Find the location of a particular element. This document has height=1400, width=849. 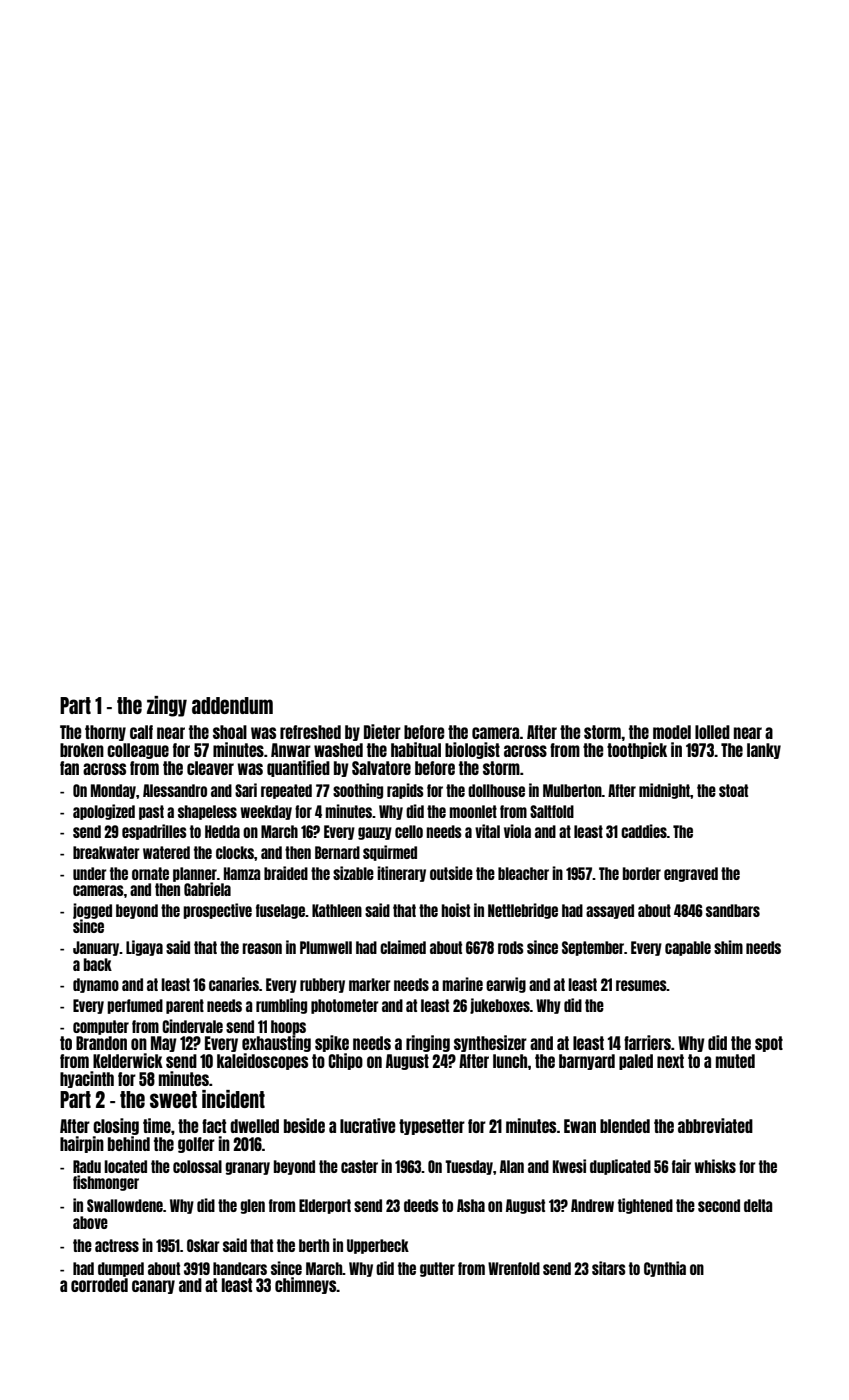

deeds is located at coordinates (421, 1205).
